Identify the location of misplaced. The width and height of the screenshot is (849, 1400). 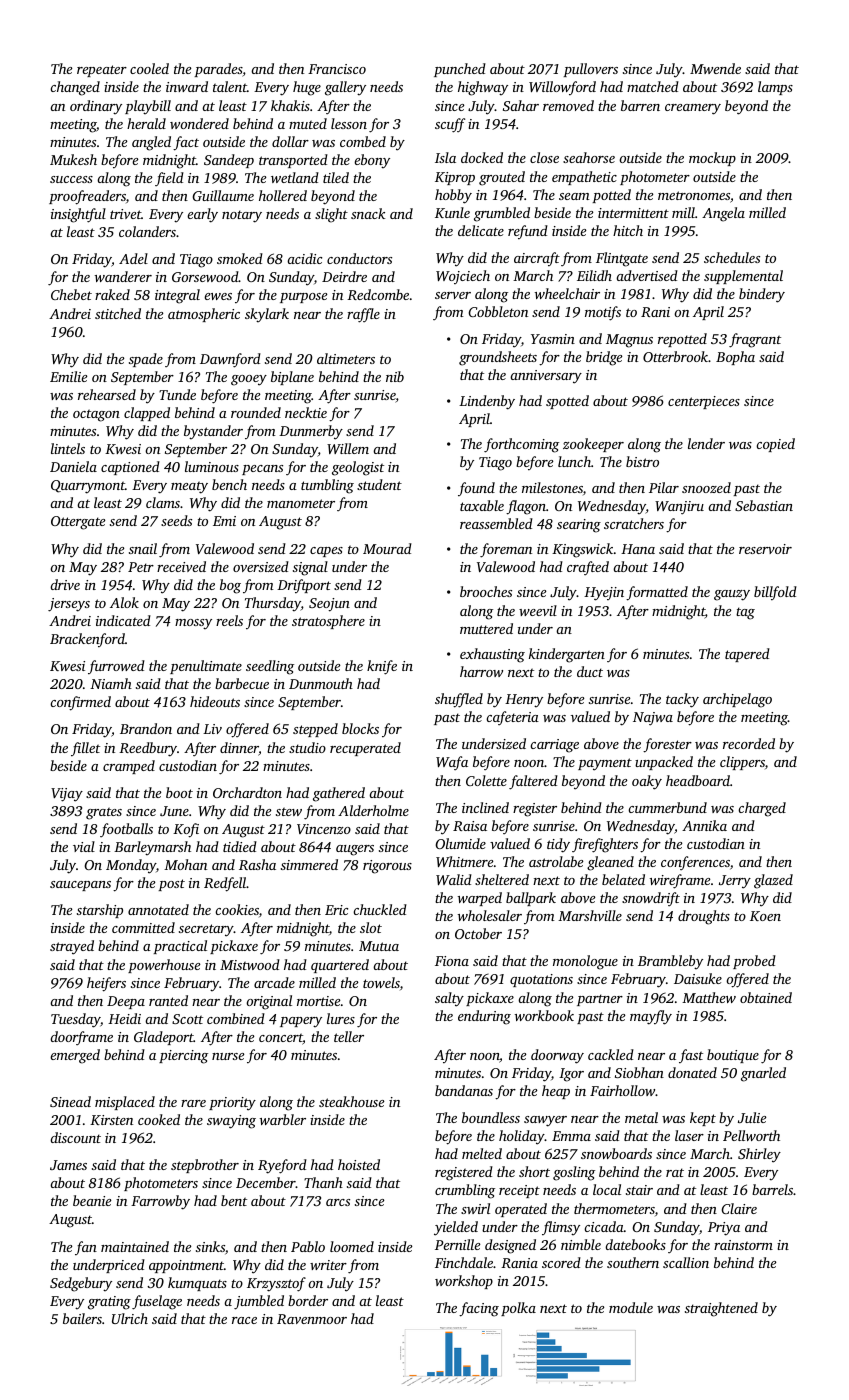
(125, 1103).
